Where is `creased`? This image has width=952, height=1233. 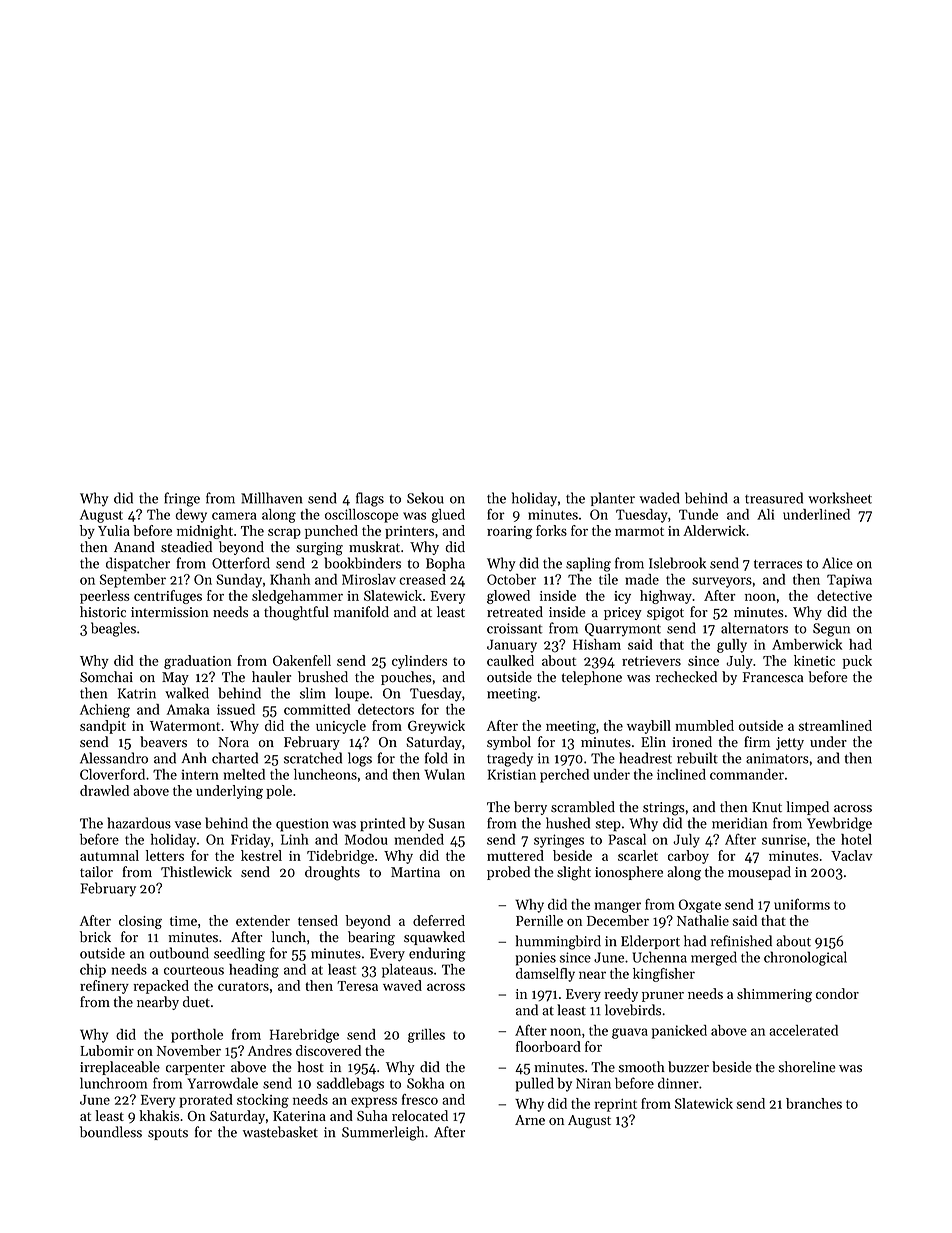
creased is located at coordinates (422, 579).
